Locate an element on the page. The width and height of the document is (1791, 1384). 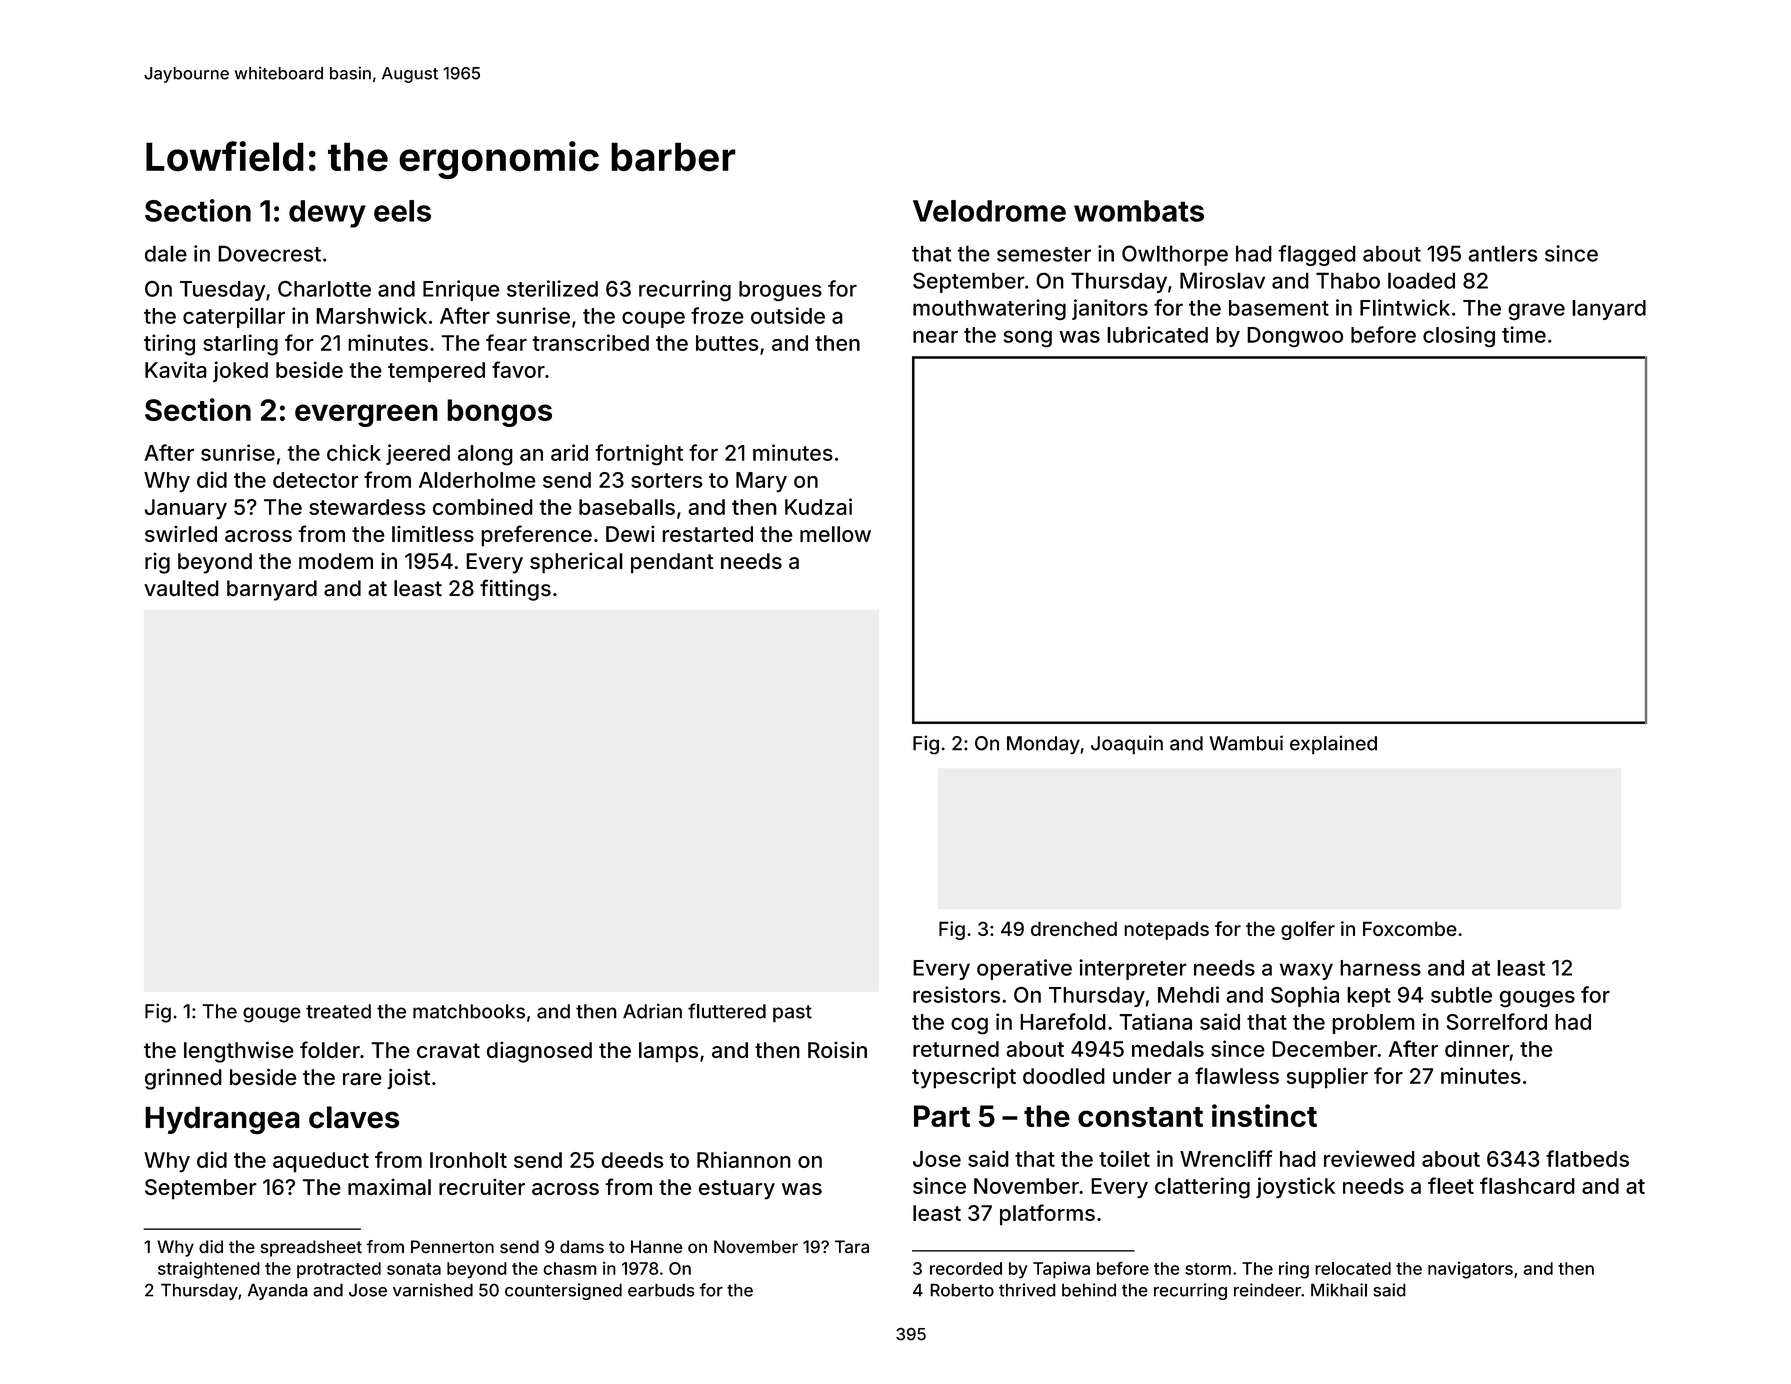
recorded is located at coordinates (966, 1268).
